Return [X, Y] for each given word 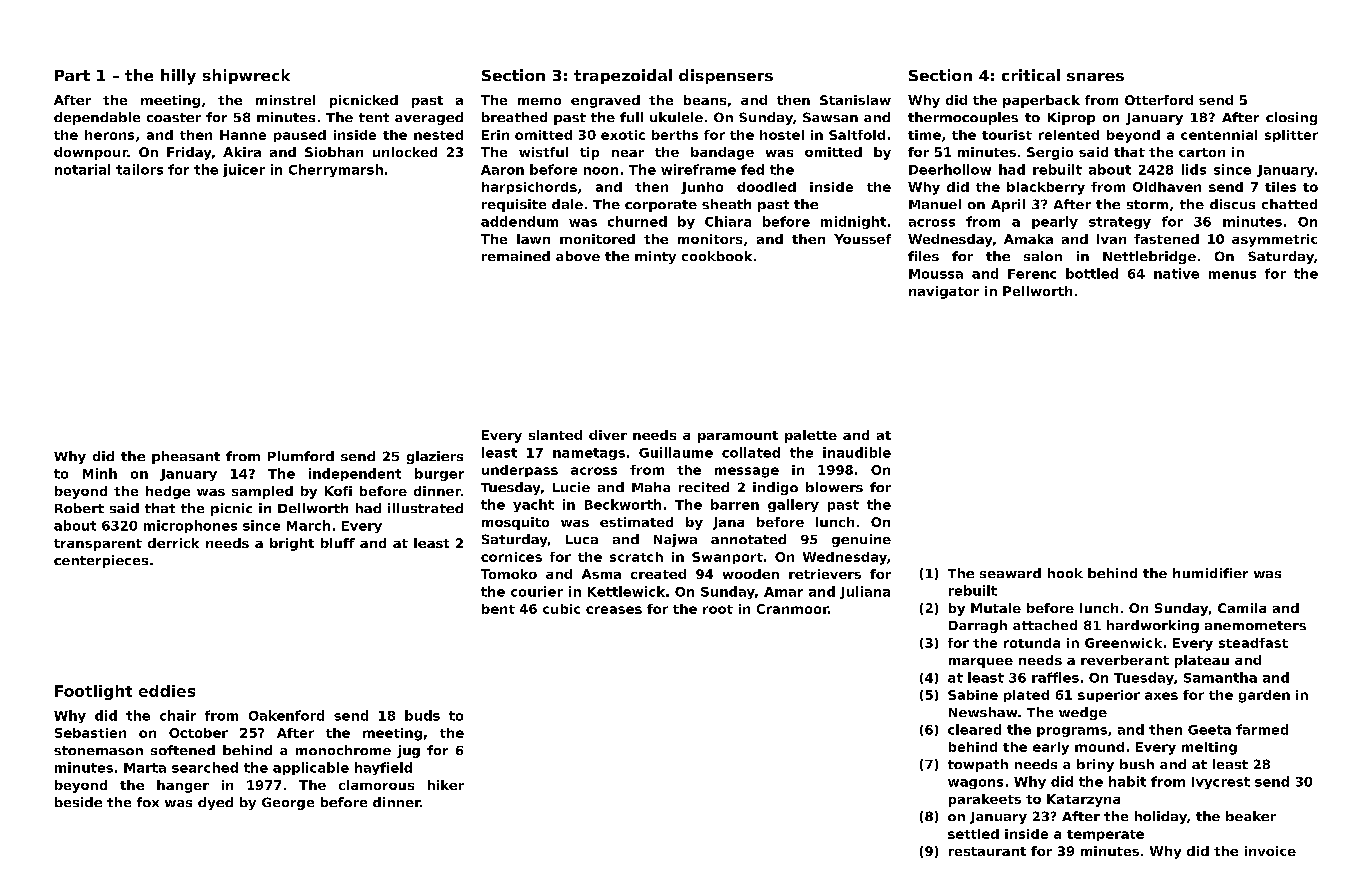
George [288, 803]
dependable [97, 118]
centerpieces [101, 561]
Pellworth [1037, 291]
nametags [589, 454]
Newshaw [983, 712]
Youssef [862, 239]
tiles [1280, 187]
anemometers [1255, 625]
